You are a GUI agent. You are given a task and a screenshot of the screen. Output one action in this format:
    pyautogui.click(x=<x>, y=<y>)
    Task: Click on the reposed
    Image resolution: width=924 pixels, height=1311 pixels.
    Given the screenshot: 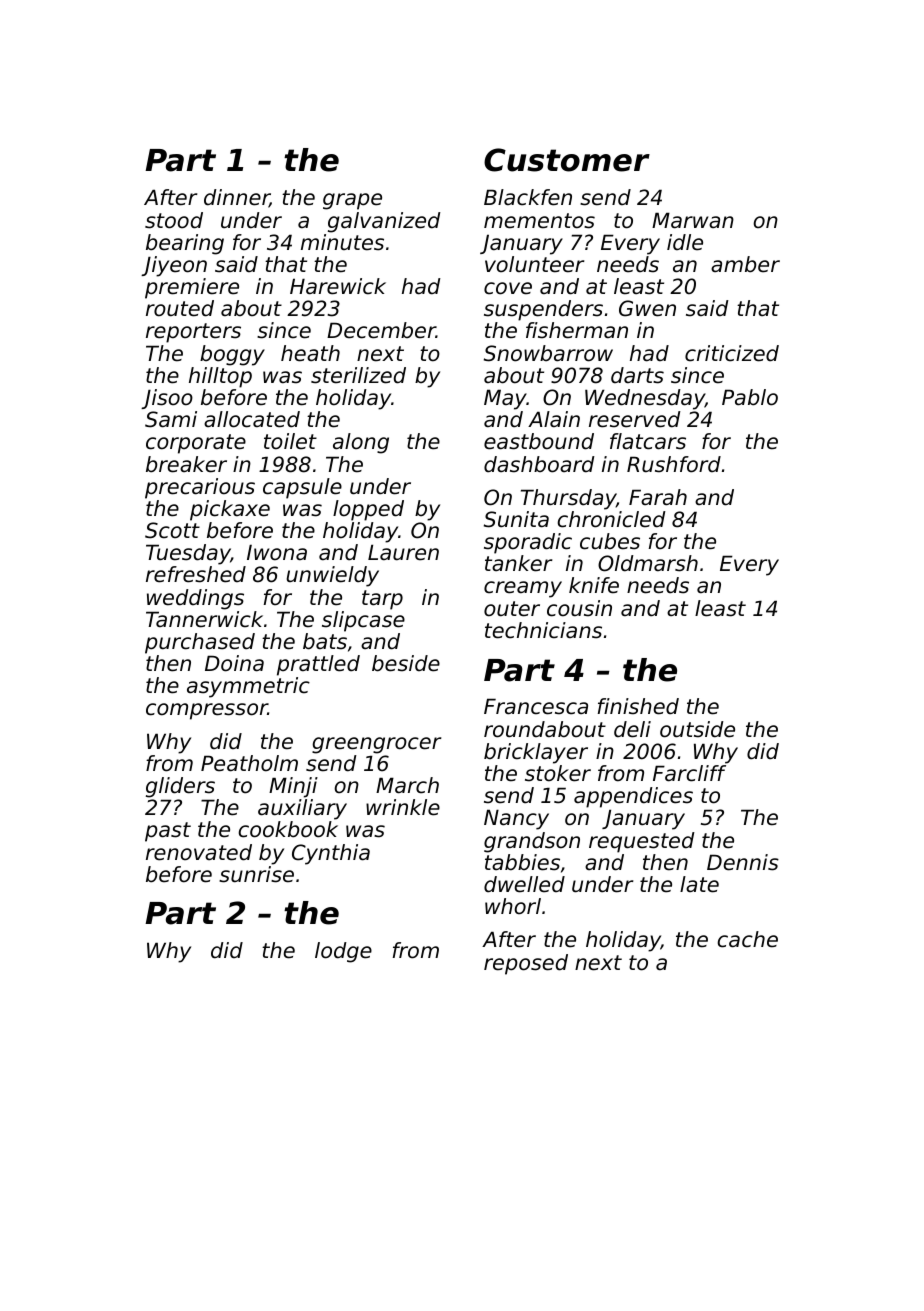 What is the action you would take?
    pyautogui.click(x=526, y=964)
